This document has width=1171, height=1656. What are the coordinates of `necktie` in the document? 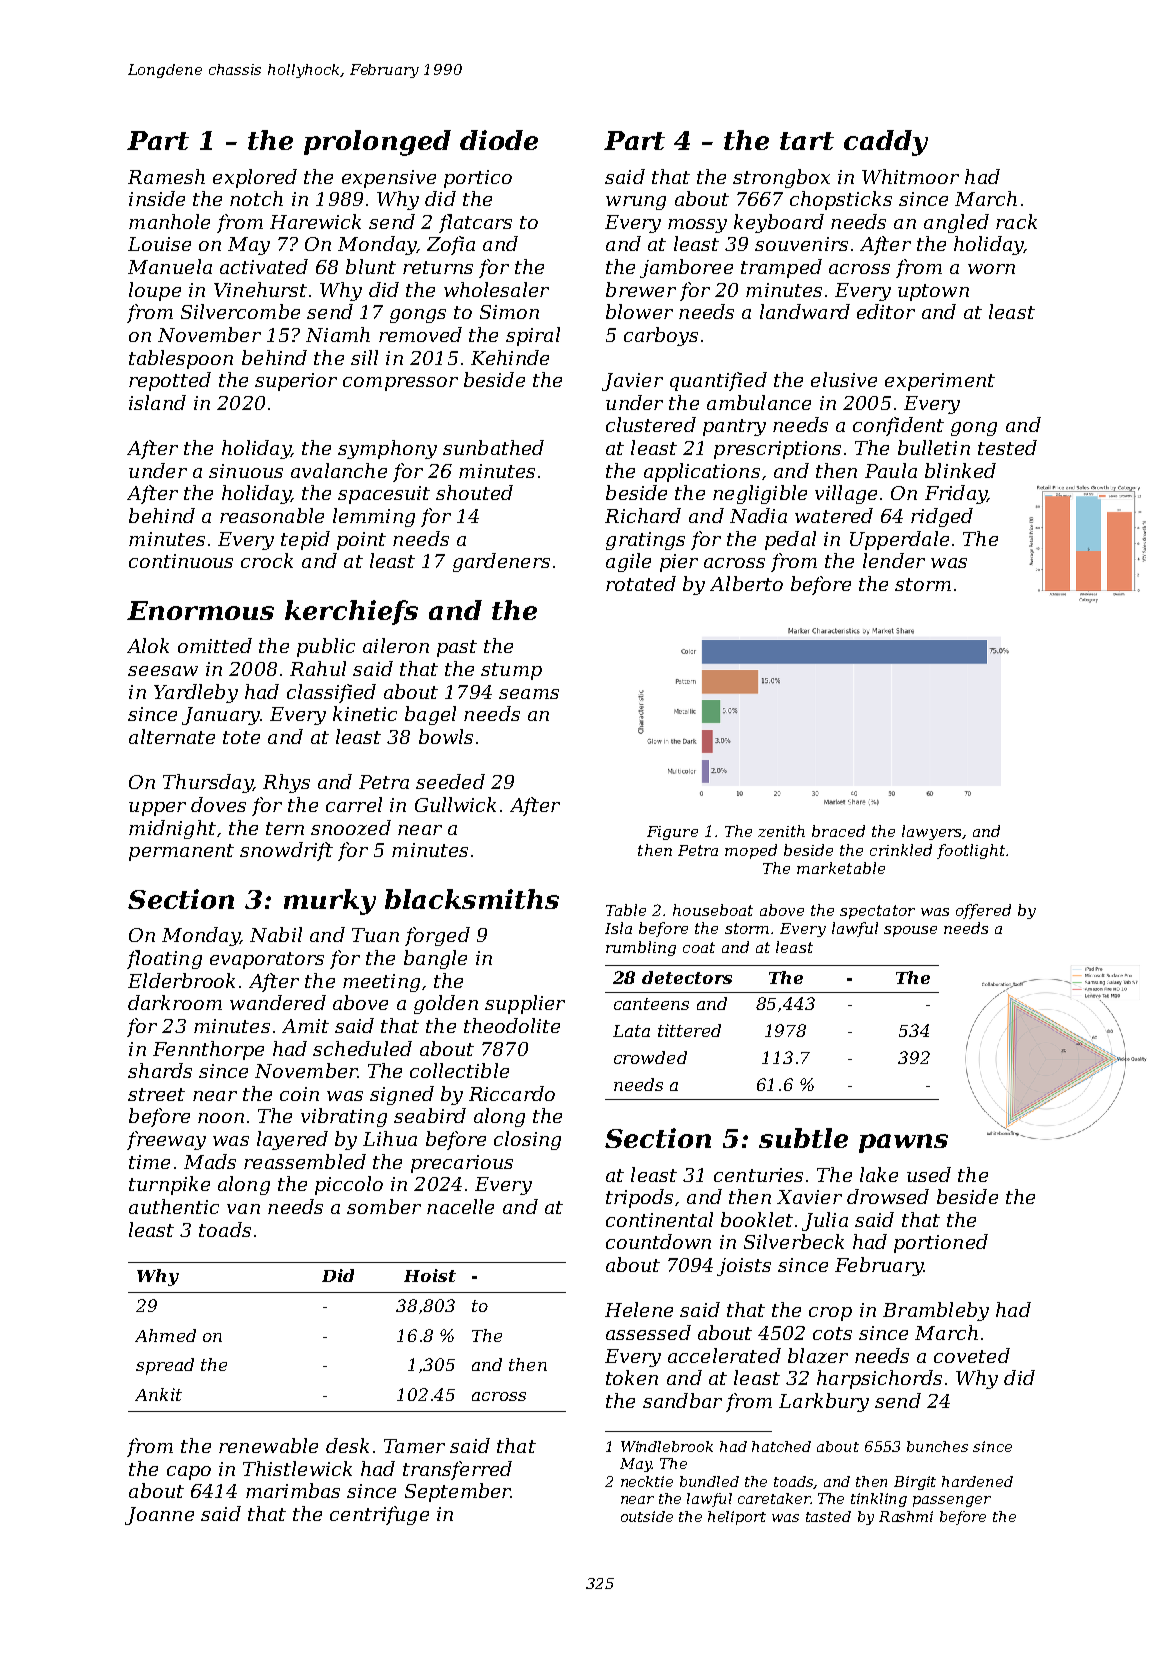 It's located at (647, 1481).
